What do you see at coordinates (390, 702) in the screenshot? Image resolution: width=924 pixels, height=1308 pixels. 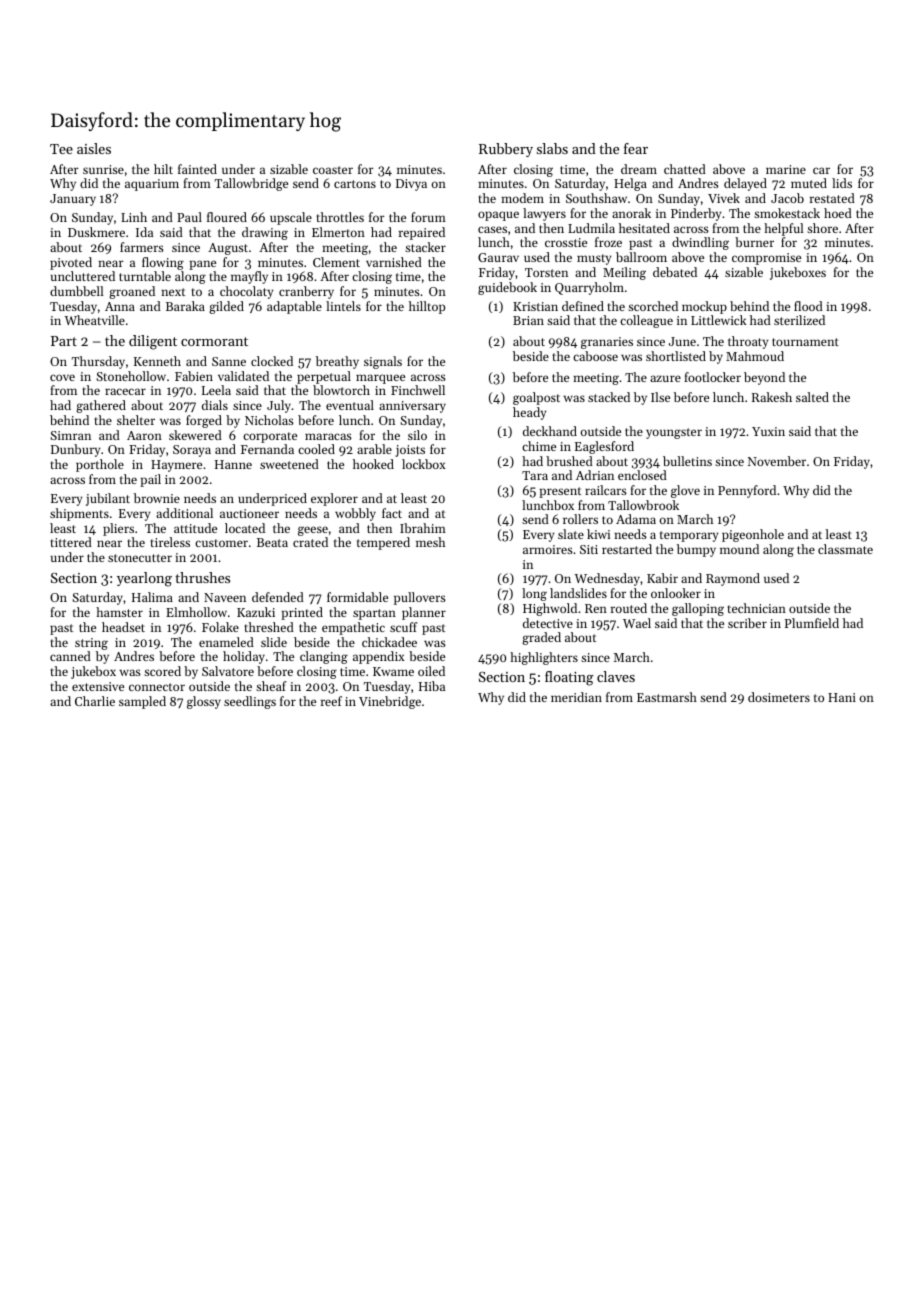 I see `Vinebridge` at bounding box center [390, 702].
